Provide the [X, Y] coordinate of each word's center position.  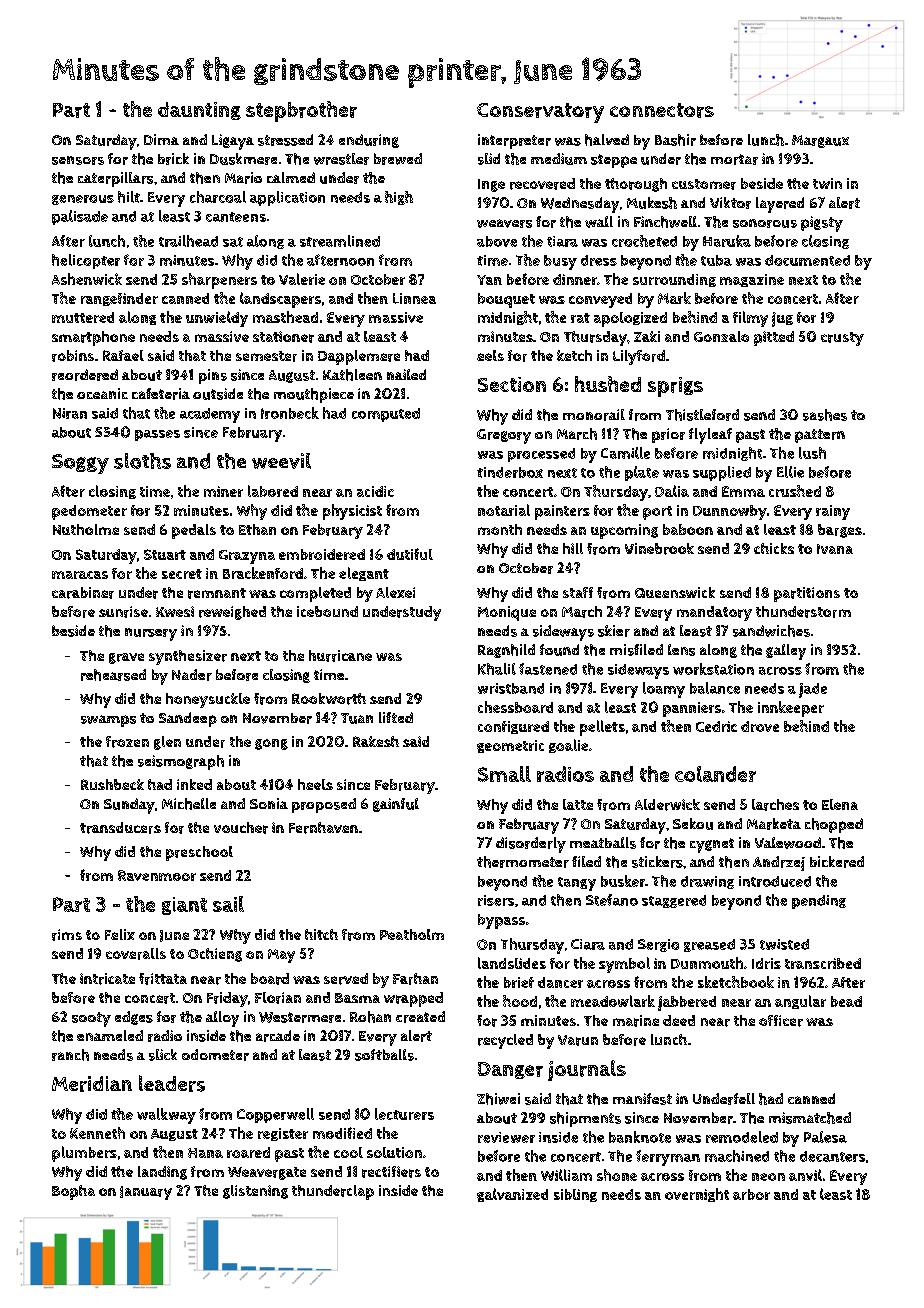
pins [213, 376]
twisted [784, 944]
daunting [199, 111]
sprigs [675, 387]
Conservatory [540, 113]
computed [386, 415]
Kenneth [97, 1133]
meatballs [603, 843]
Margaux [820, 141]
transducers [120, 828]
